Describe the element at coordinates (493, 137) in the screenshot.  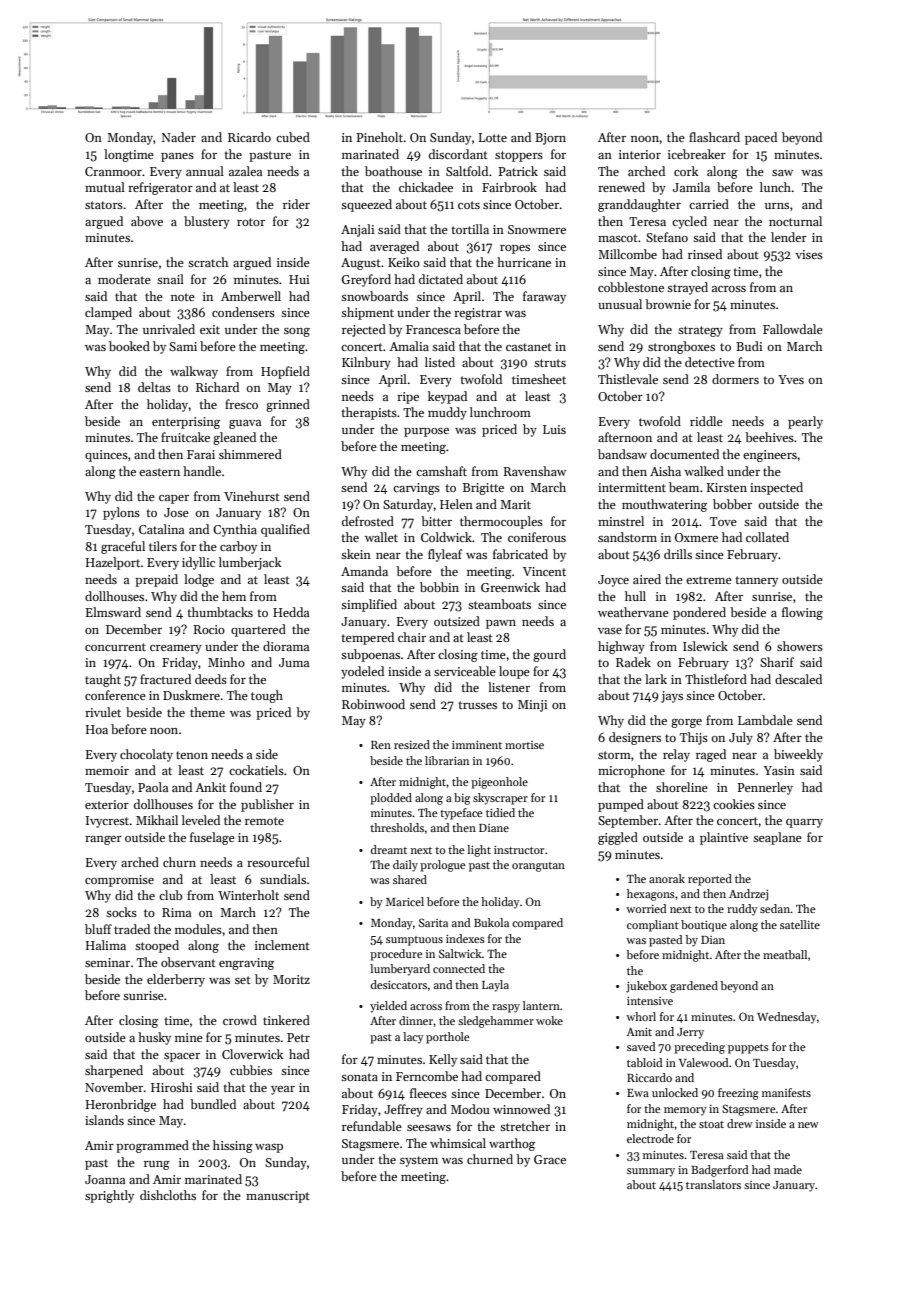
I see `Lotte` at that location.
